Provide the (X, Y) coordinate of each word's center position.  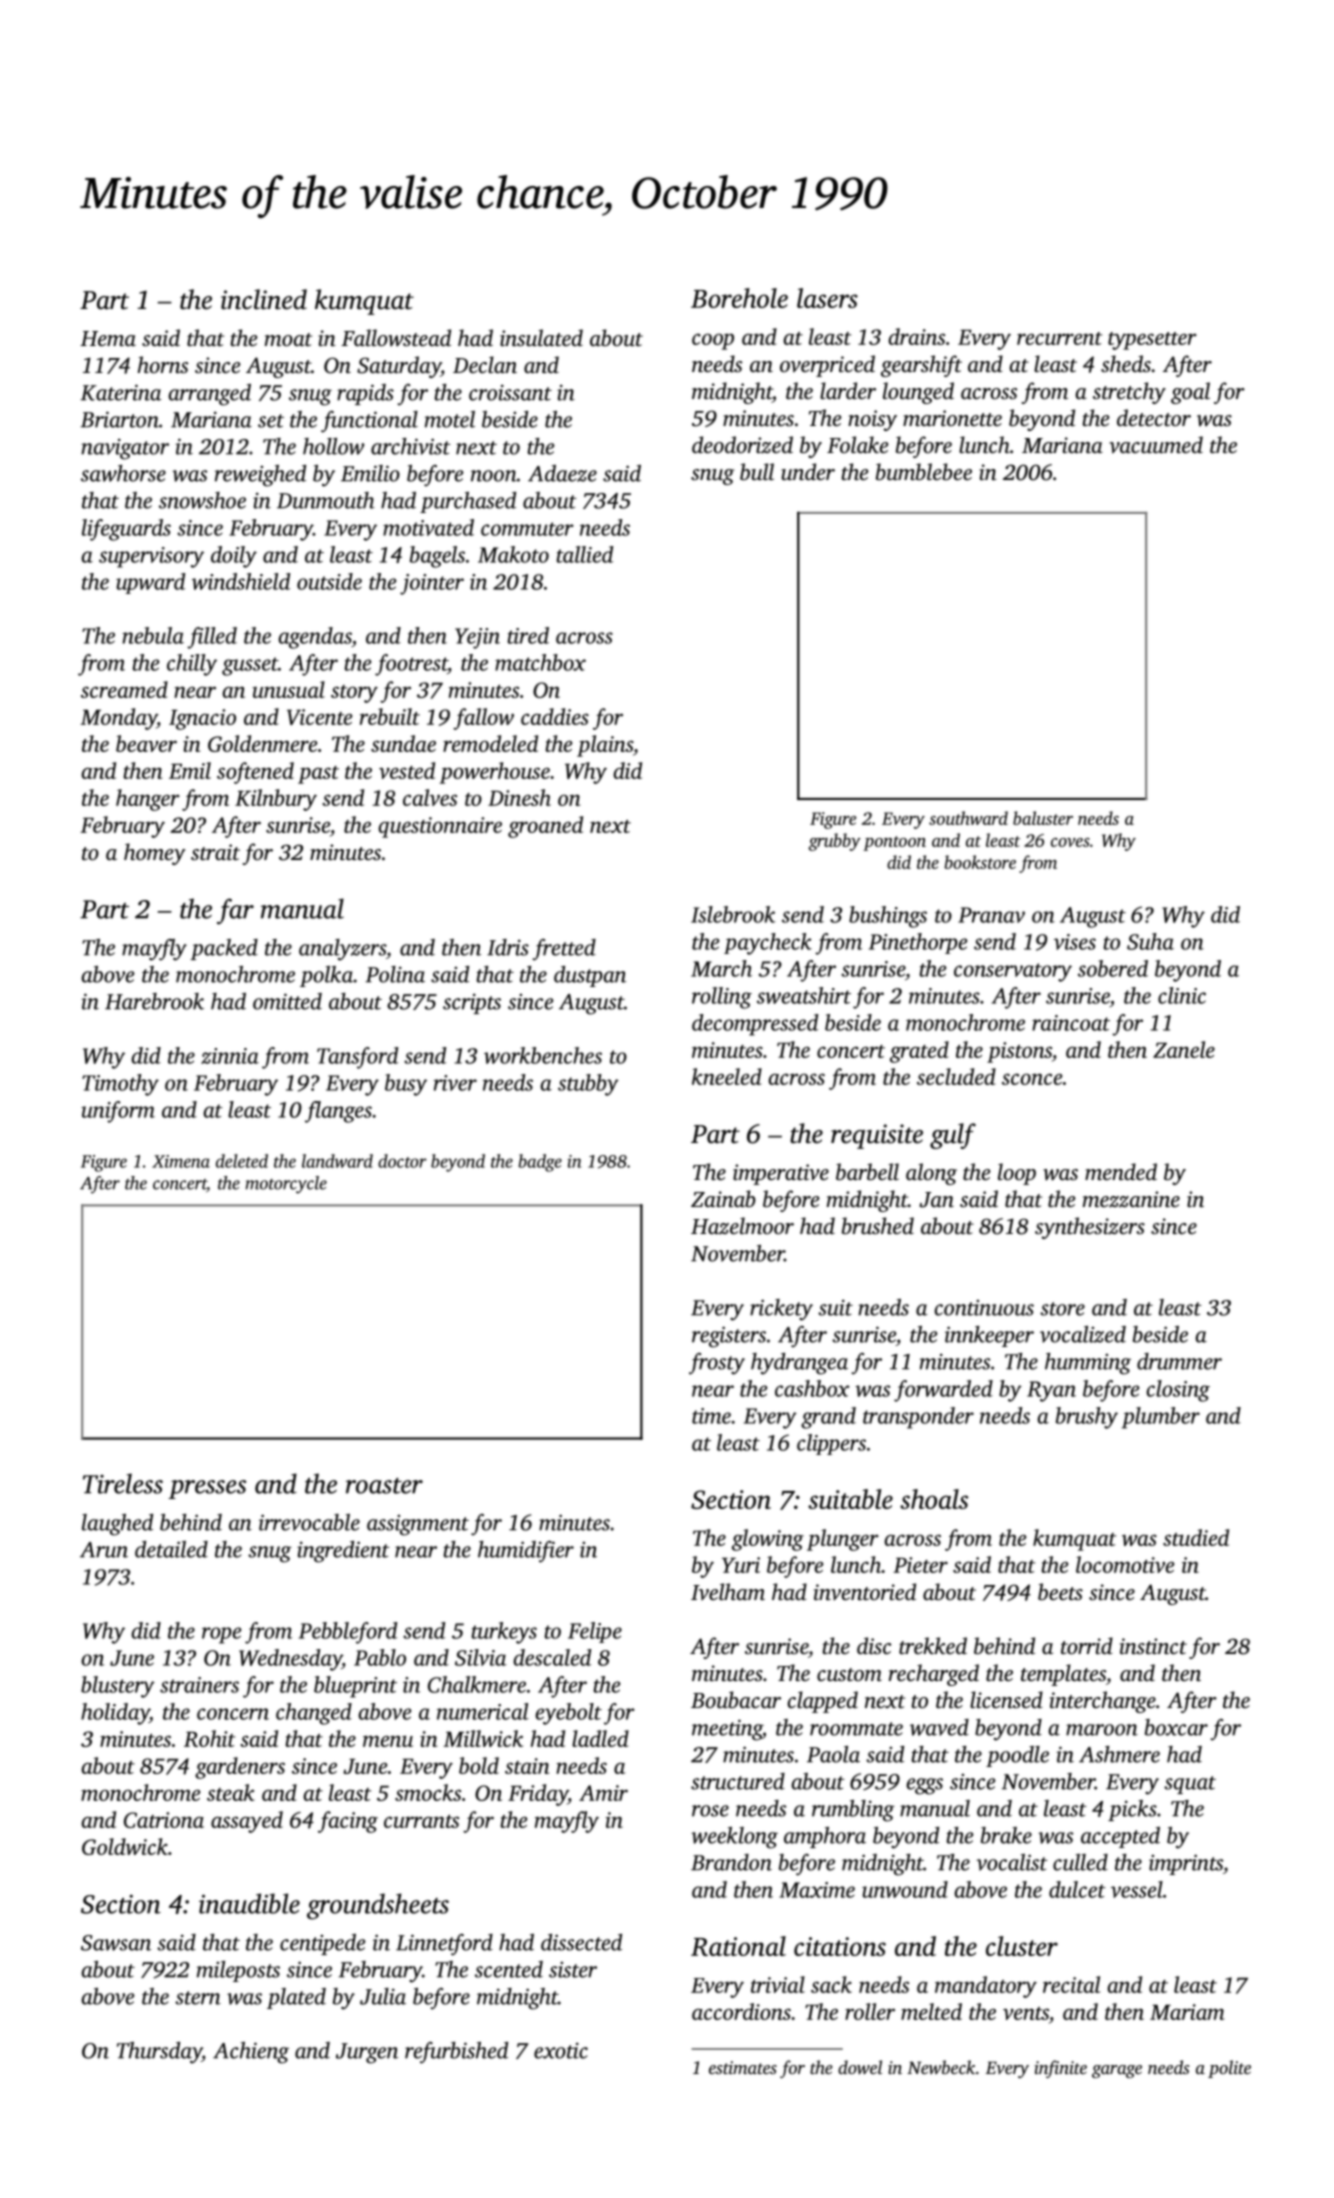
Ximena (181, 1161)
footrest (411, 665)
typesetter (1152, 341)
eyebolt (568, 1714)
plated (296, 1998)
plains (605, 746)
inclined (264, 299)
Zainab (723, 1198)
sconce (1032, 1079)
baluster (1043, 818)
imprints (1186, 1864)
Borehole (739, 298)
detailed (171, 1549)
